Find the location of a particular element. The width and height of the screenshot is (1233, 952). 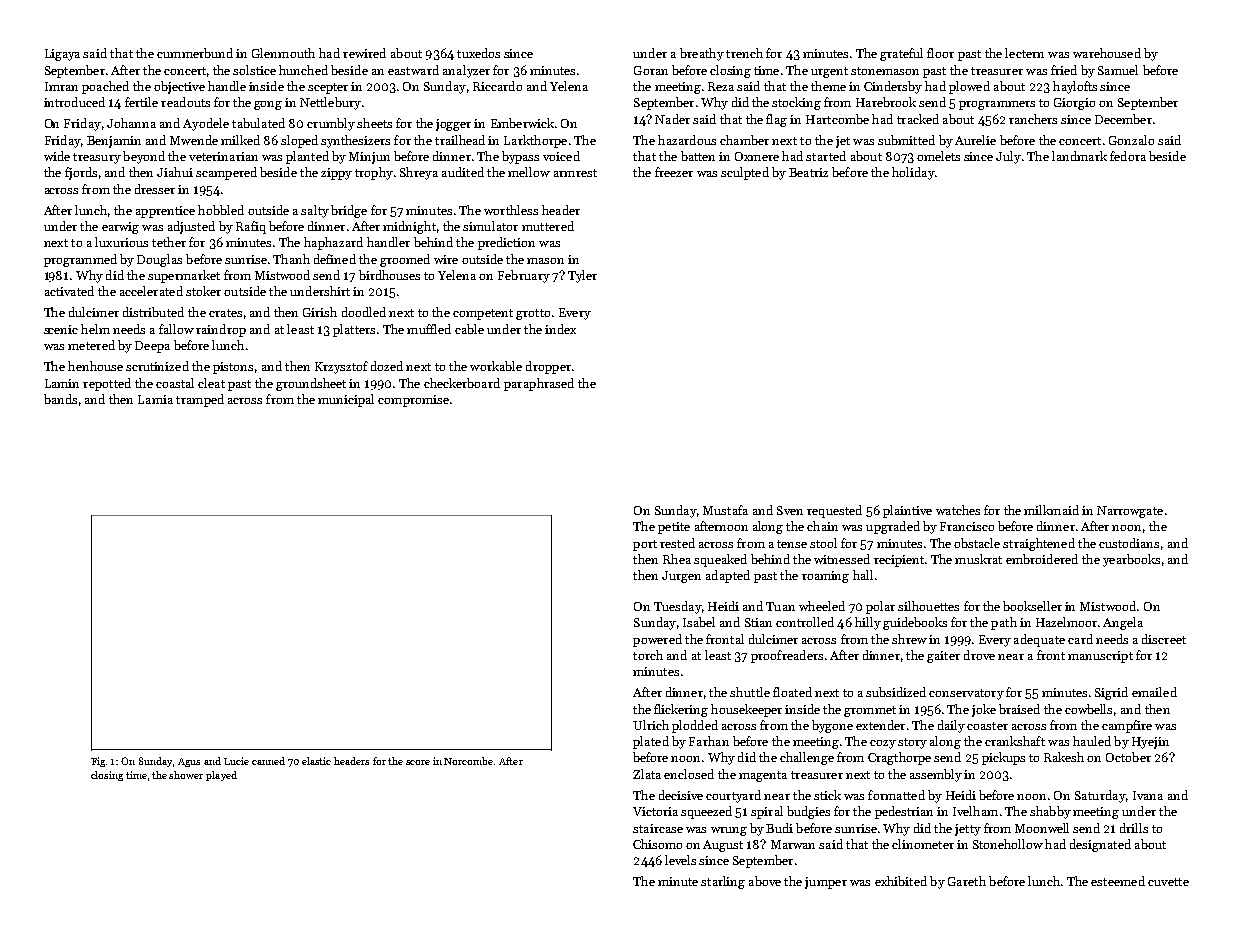

dresser is located at coordinates (155, 189).
